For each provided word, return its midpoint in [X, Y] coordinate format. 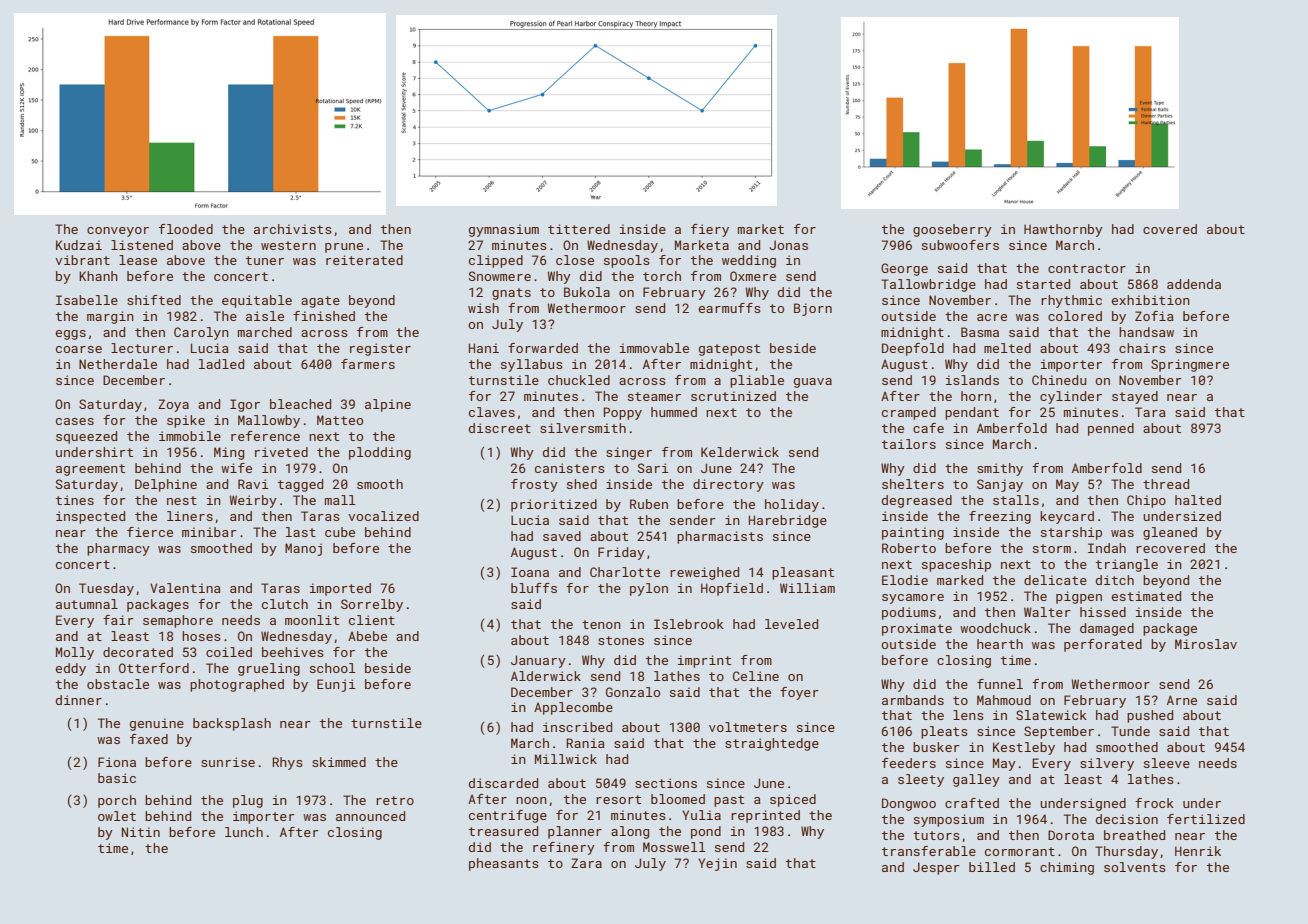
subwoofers [960, 245]
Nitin [141, 832]
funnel [1000, 684]
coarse [79, 349]
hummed [674, 412]
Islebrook [689, 624]
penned [1111, 429]
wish [483, 308]
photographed [237, 685]
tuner [265, 260]
